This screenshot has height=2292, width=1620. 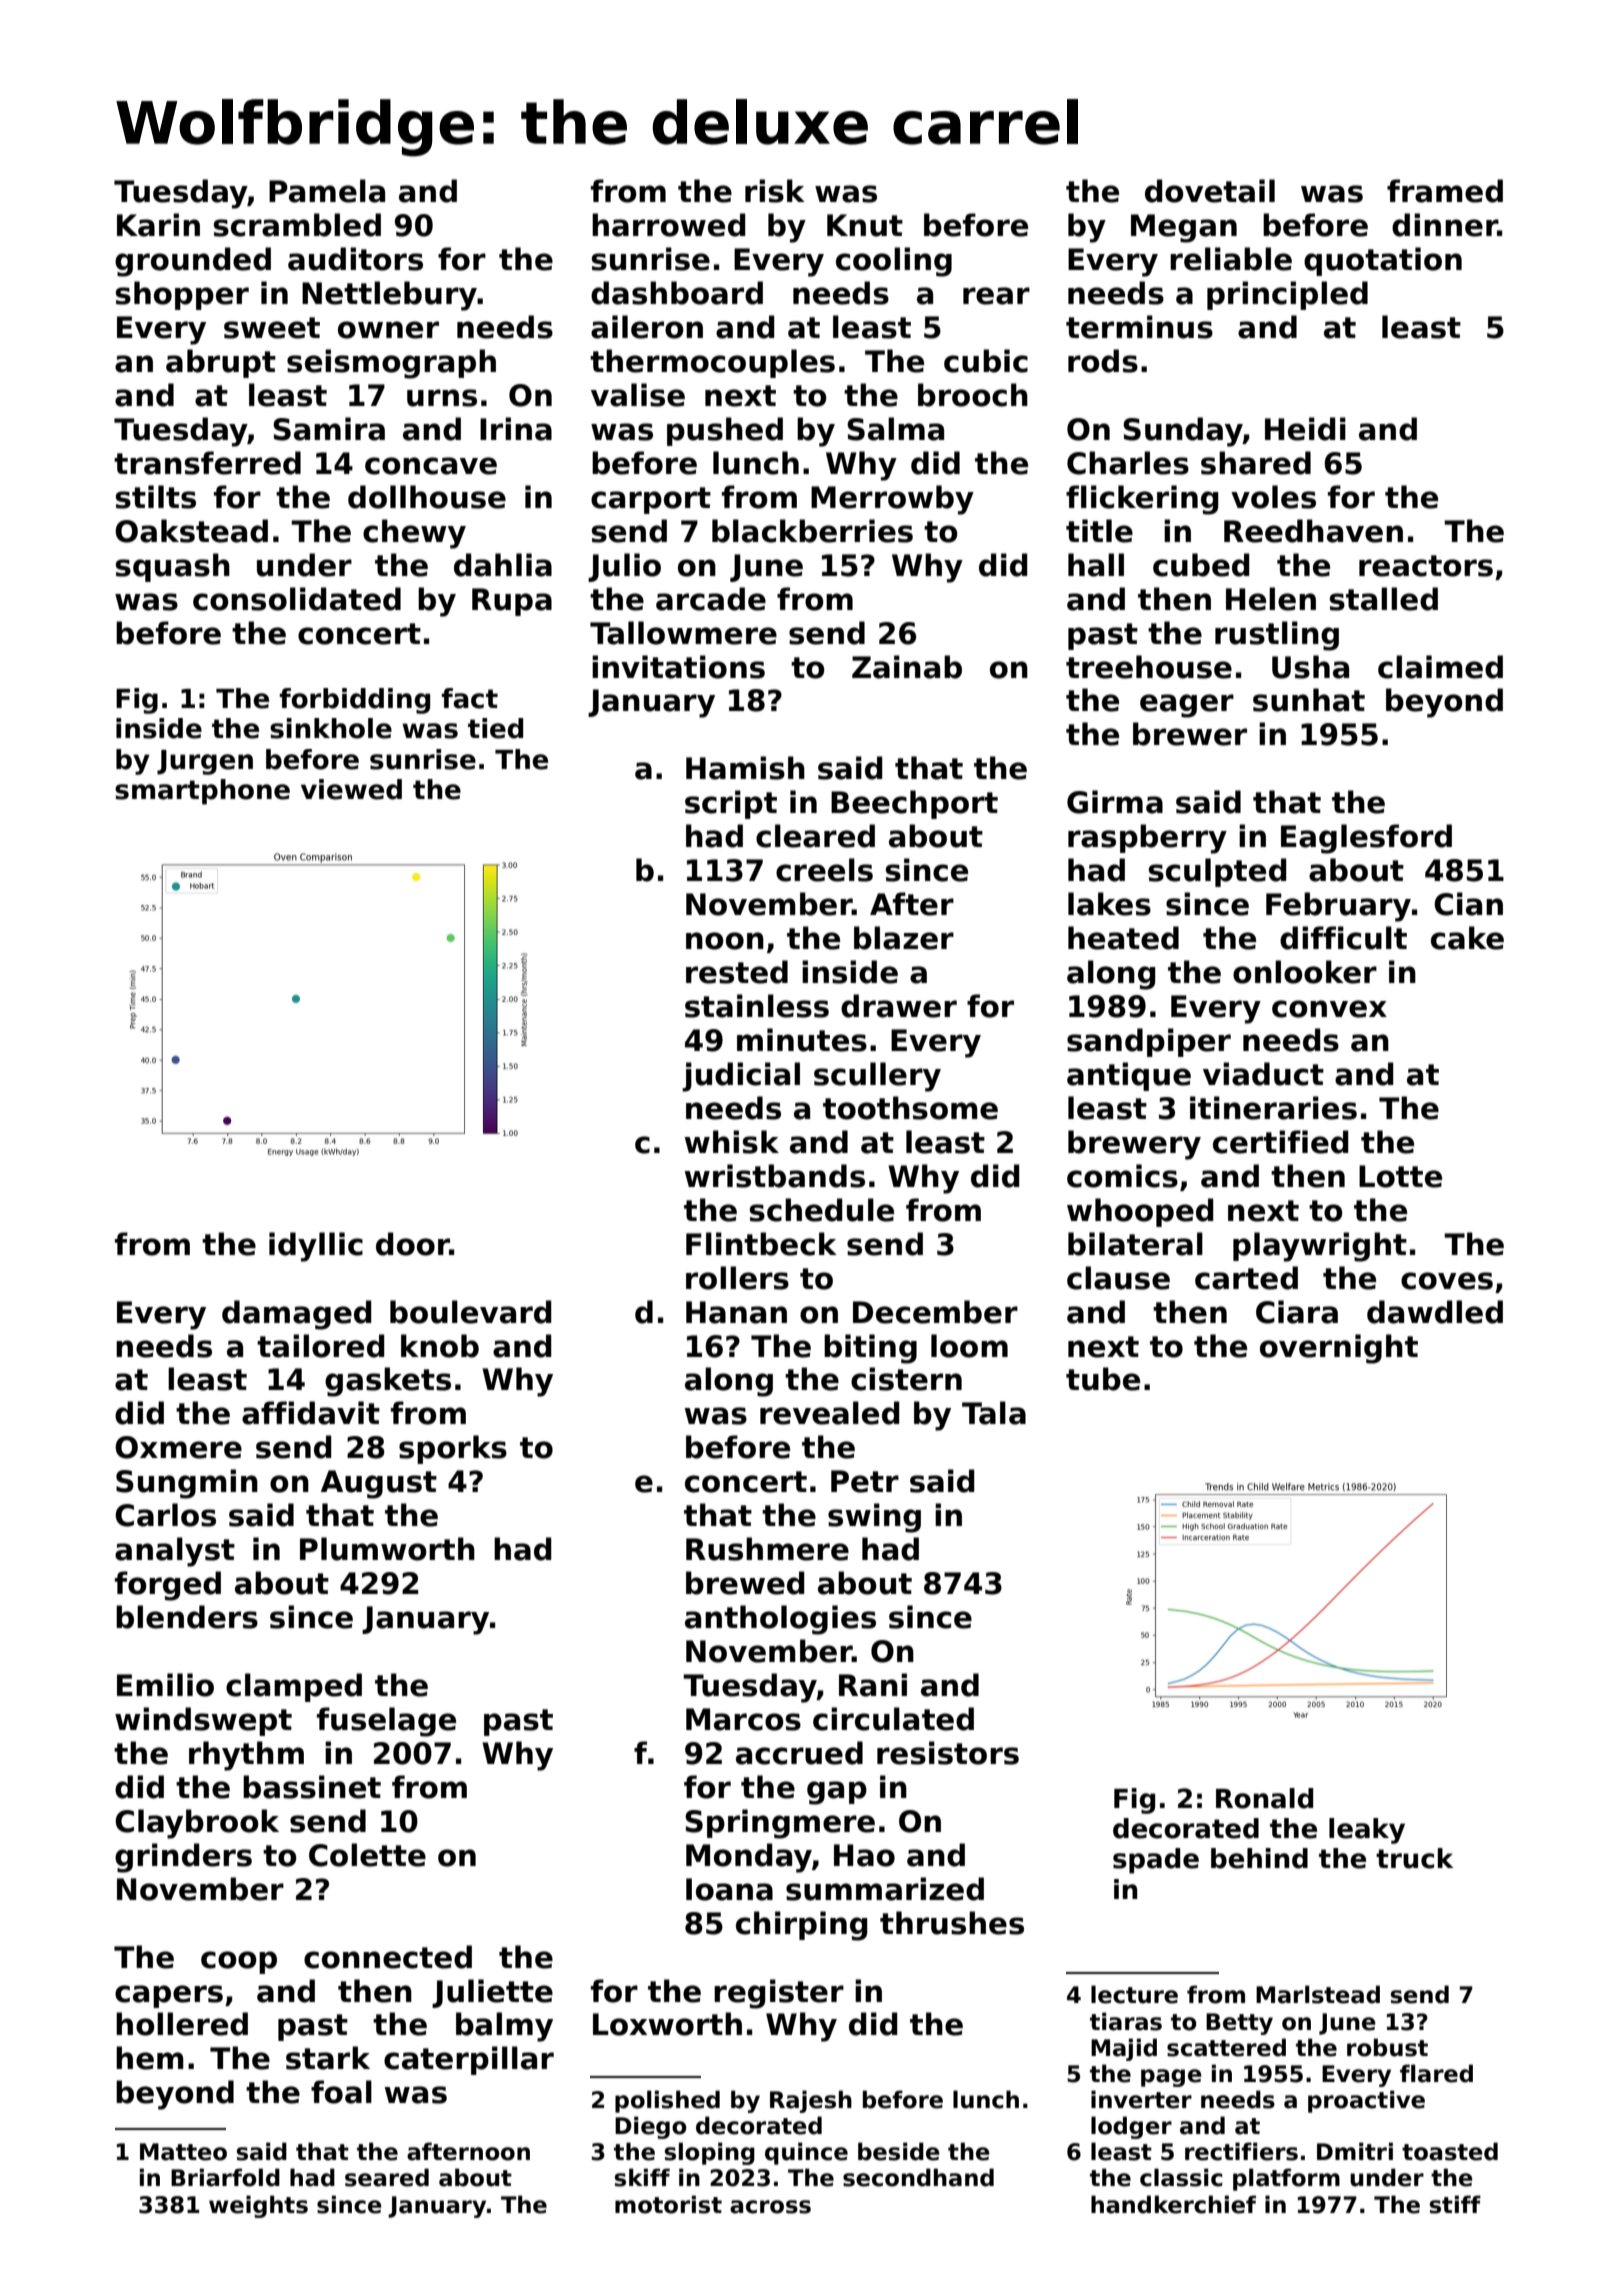 What do you see at coordinates (351, 789) in the screenshot?
I see `viewed` at bounding box center [351, 789].
